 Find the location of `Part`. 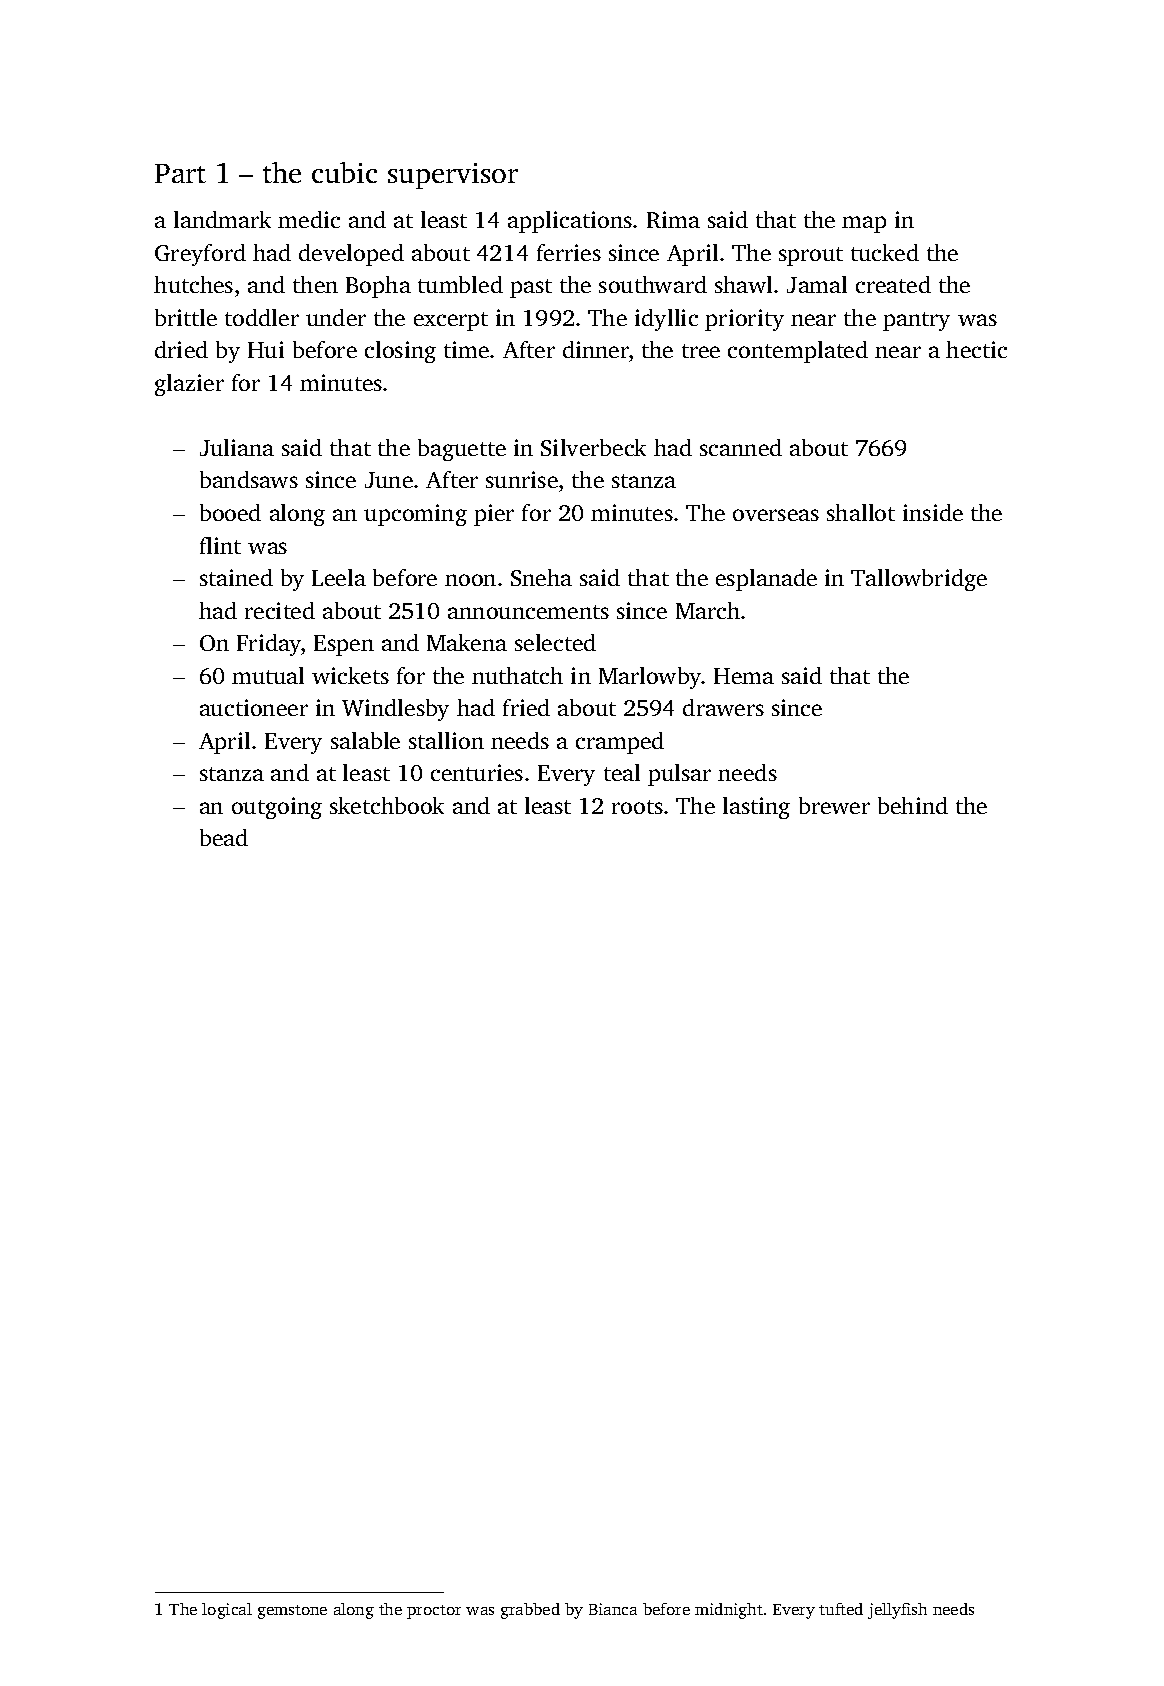

Part is located at coordinates (180, 173).
